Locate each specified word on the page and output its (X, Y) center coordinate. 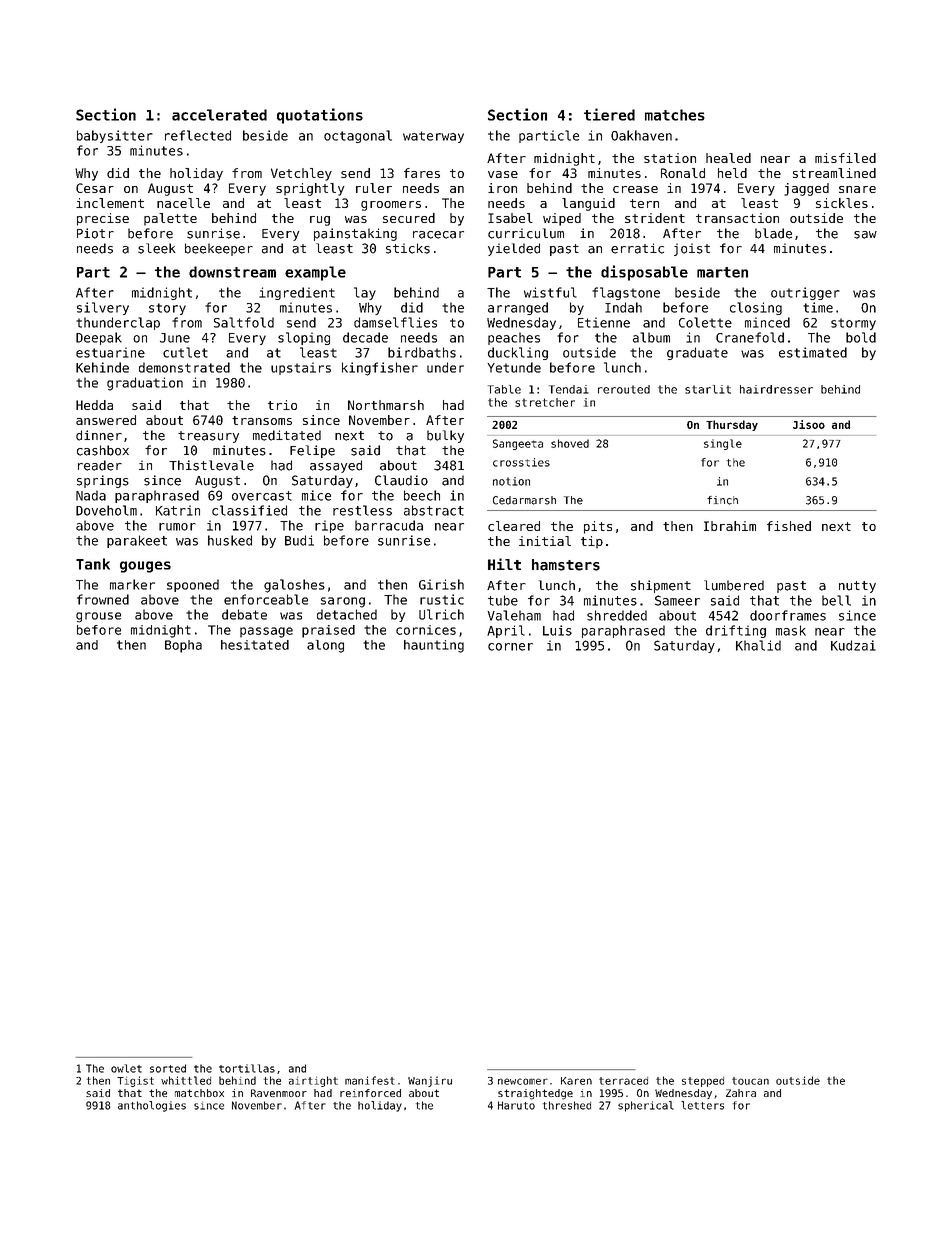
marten (722, 272)
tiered (609, 114)
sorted (168, 1068)
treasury (208, 437)
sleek (157, 248)
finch (722, 500)
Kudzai (853, 645)
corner (510, 647)
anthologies (152, 1106)
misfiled (845, 158)
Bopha (183, 646)
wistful (550, 292)
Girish (441, 584)
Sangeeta (518, 444)
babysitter (115, 136)
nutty (857, 587)
